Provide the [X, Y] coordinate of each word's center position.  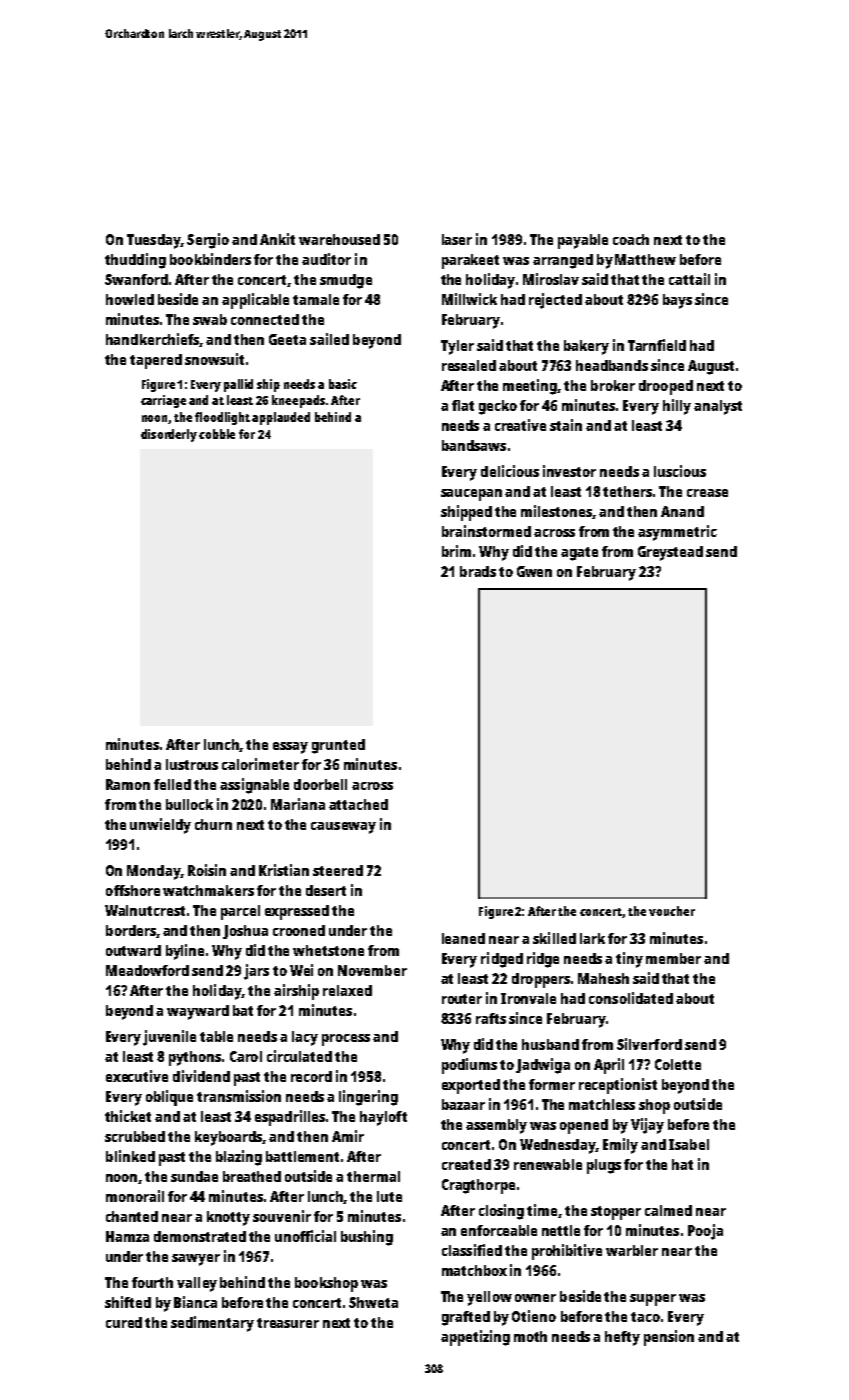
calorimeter [260, 764]
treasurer [288, 1323]
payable [583, 241]
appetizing [475, 1338]
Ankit [277, 239]
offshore [133, 890]
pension [669, 1338]
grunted [338, 746]
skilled [554, 938]
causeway [343, 828]
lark [592, 938]
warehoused [339, 239]
